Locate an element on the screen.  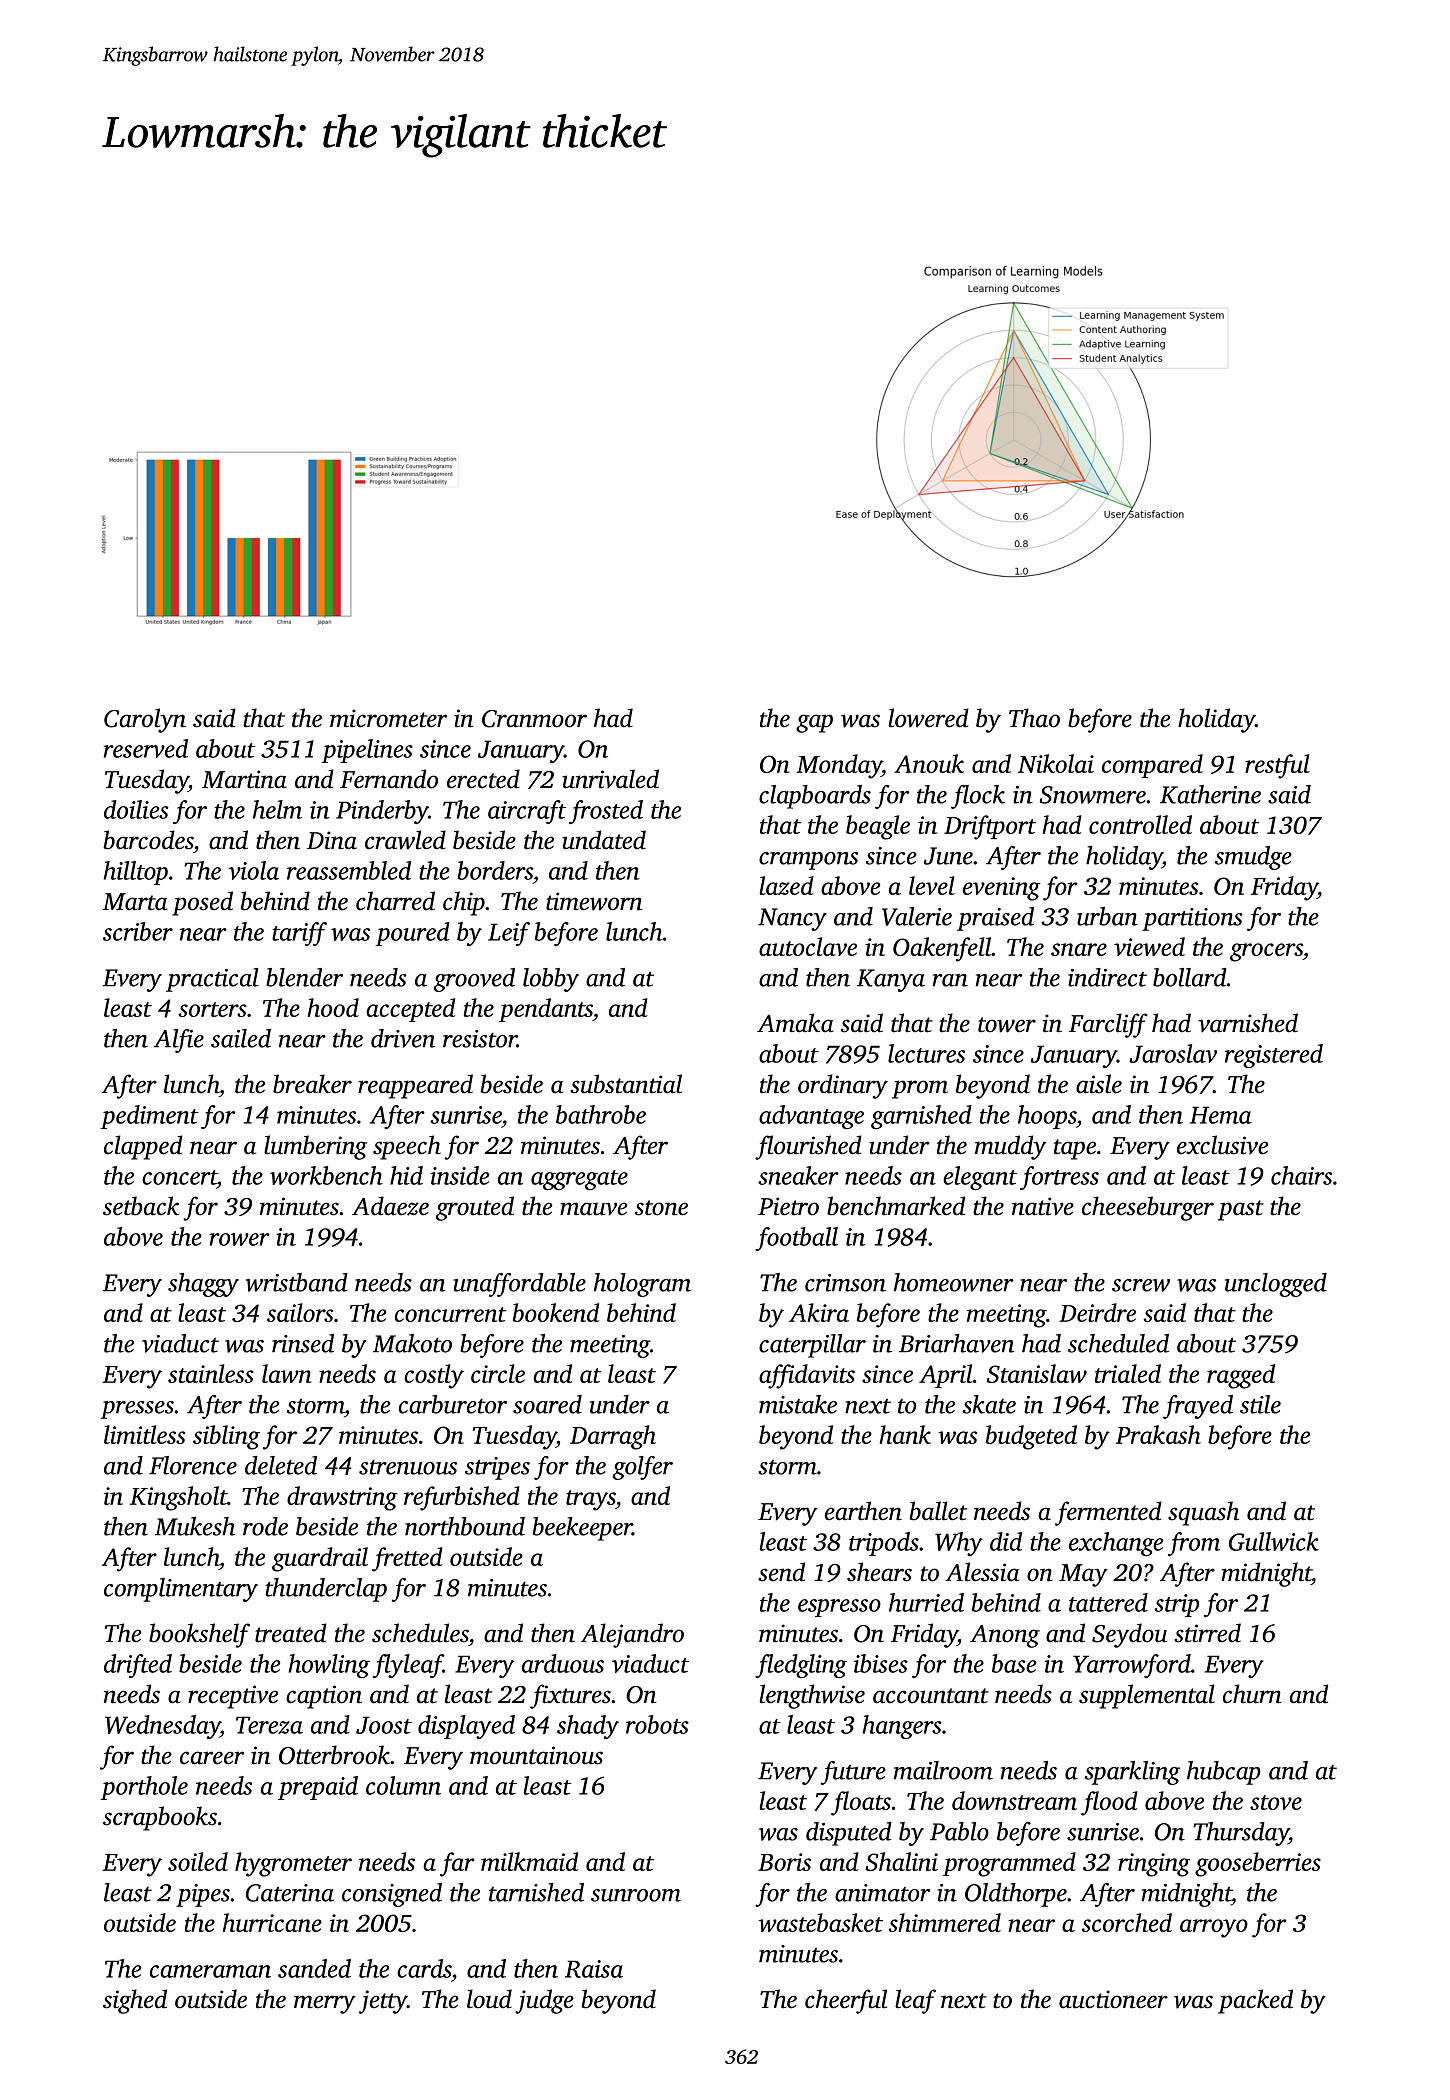
trays is located at coordinates (591, 1500).
